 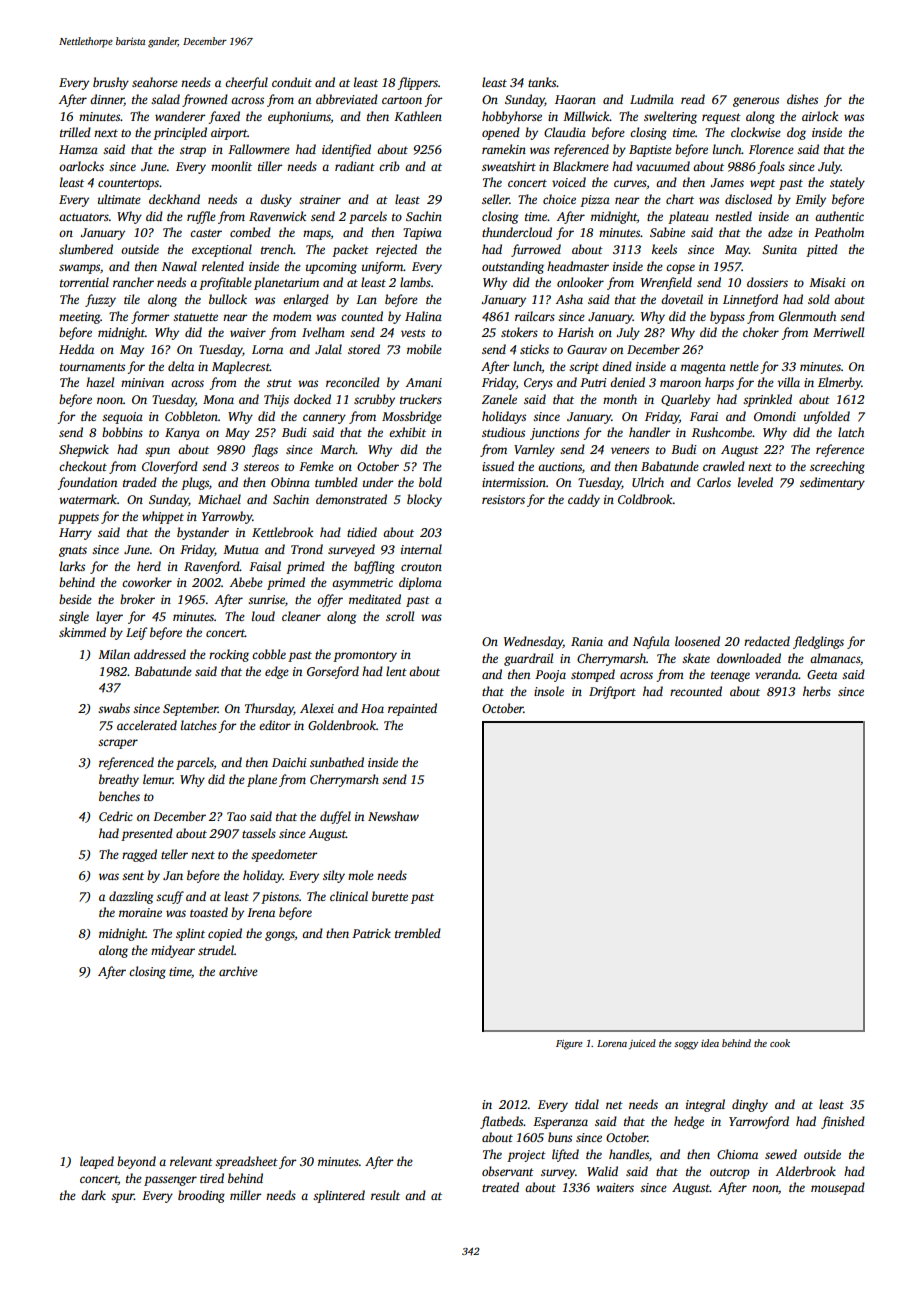 What do you see at coordinates (191, 1161) in the page?
I see `relevant` at bounding box center [191, 1161].
